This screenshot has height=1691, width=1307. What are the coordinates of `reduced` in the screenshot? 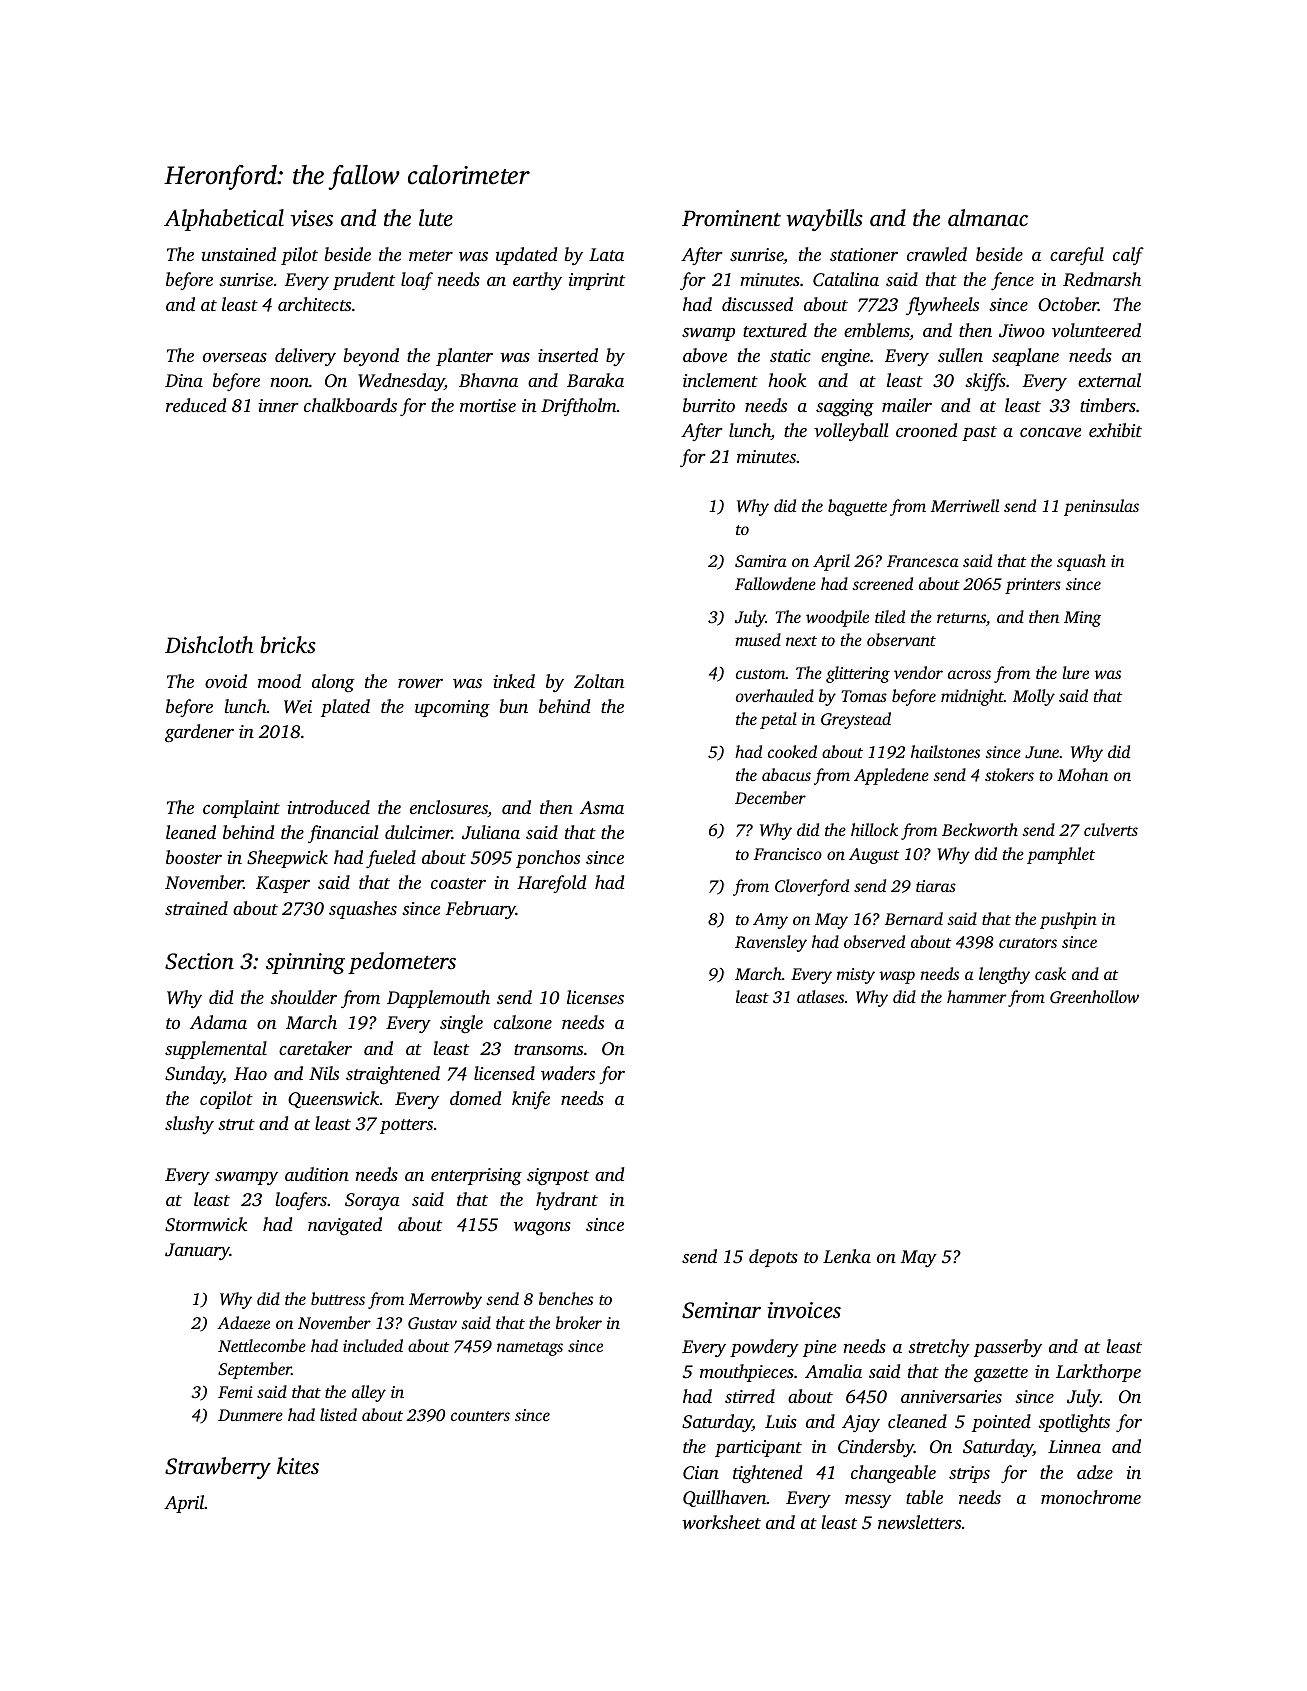 It's located at (196, 405).
